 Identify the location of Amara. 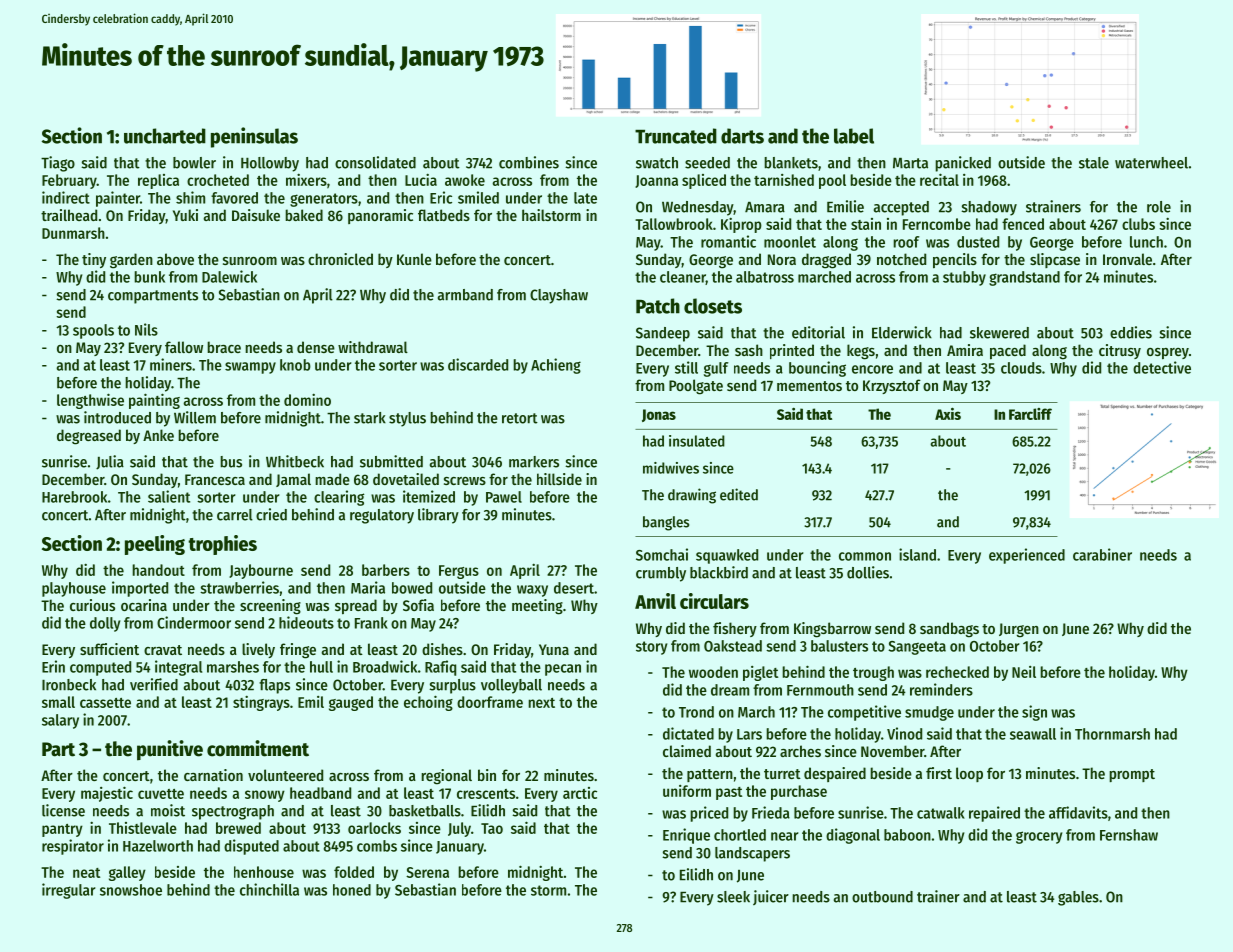
(765, 207).
